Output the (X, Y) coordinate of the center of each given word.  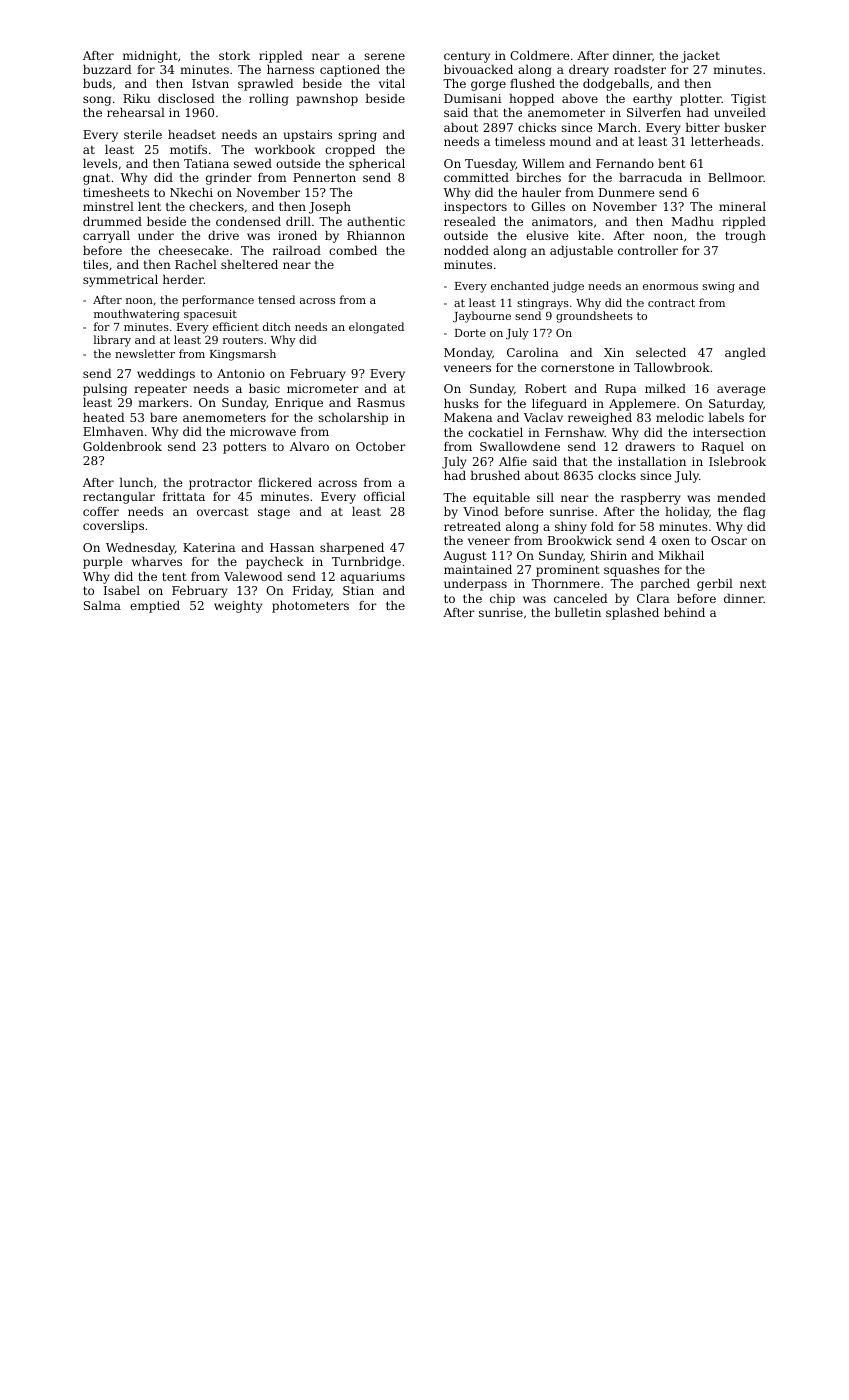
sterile (143, 134)
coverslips (113, 527)
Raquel (723, 448)
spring (357, 136)
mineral (742, 206)
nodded (466, 250)
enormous (670, 287)
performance (218, 301)
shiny (571, 528)
